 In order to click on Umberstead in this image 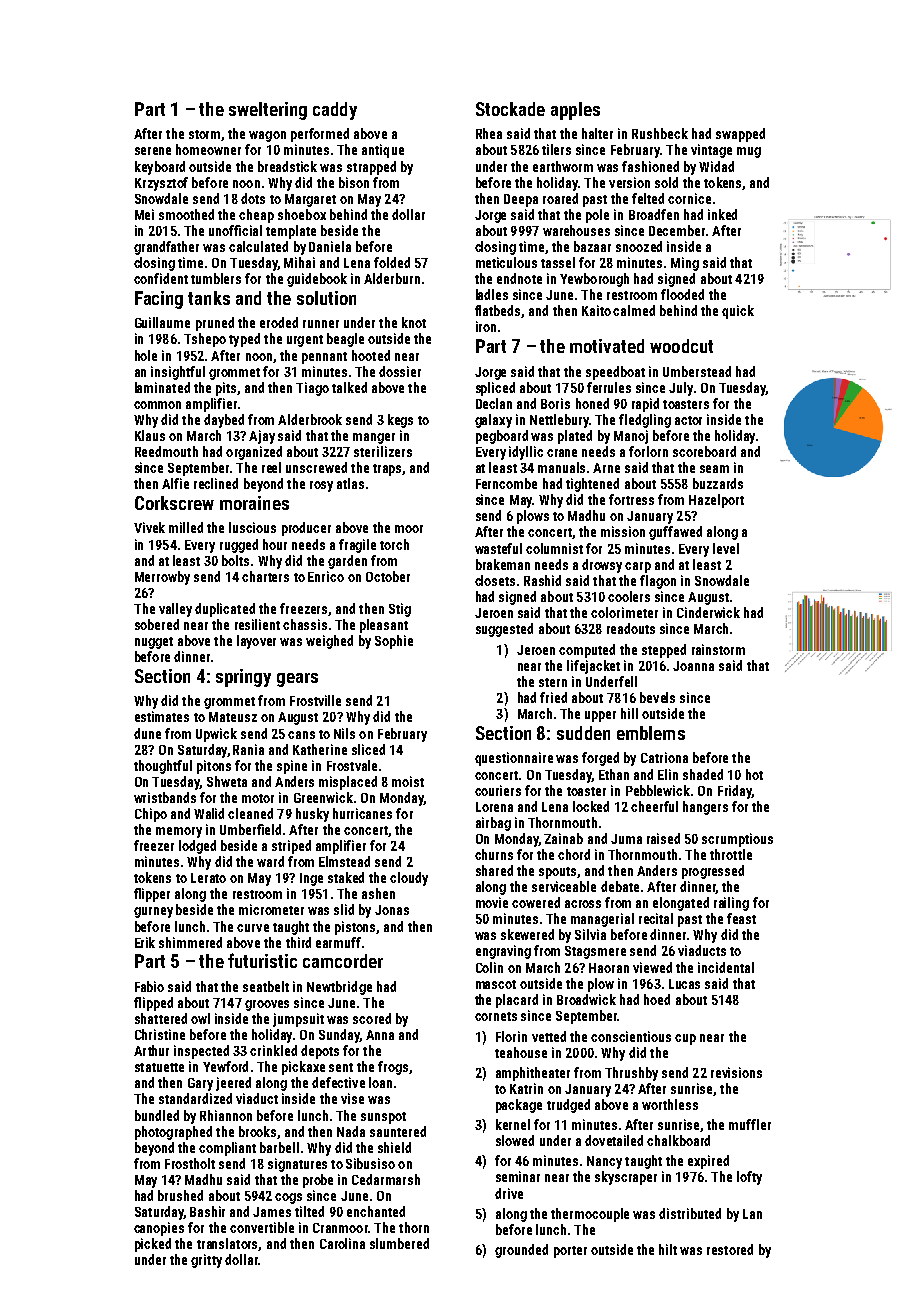, I will do `click(697, 371)`.
